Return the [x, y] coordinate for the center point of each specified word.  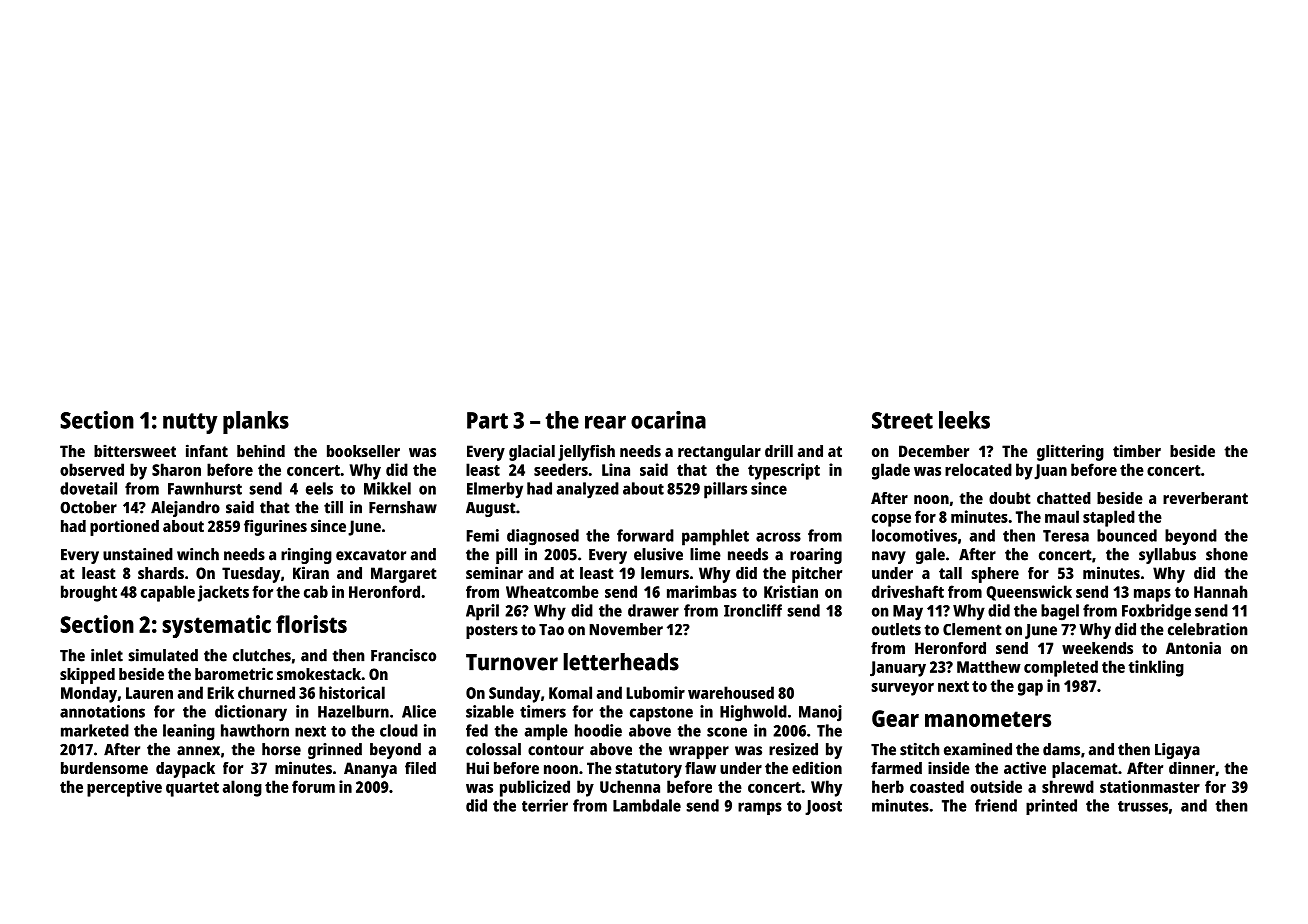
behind [261, 451]
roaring [816, 556]
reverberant [1205, 498]
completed [1061, 668]
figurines [275, 527]
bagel [1060, 612]
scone [727, 732]
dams [1061, 749]
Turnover [512, 662]
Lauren [149, 693]
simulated [163, 655]
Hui [478, 767]
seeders [561, 469]
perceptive [124, 788]
